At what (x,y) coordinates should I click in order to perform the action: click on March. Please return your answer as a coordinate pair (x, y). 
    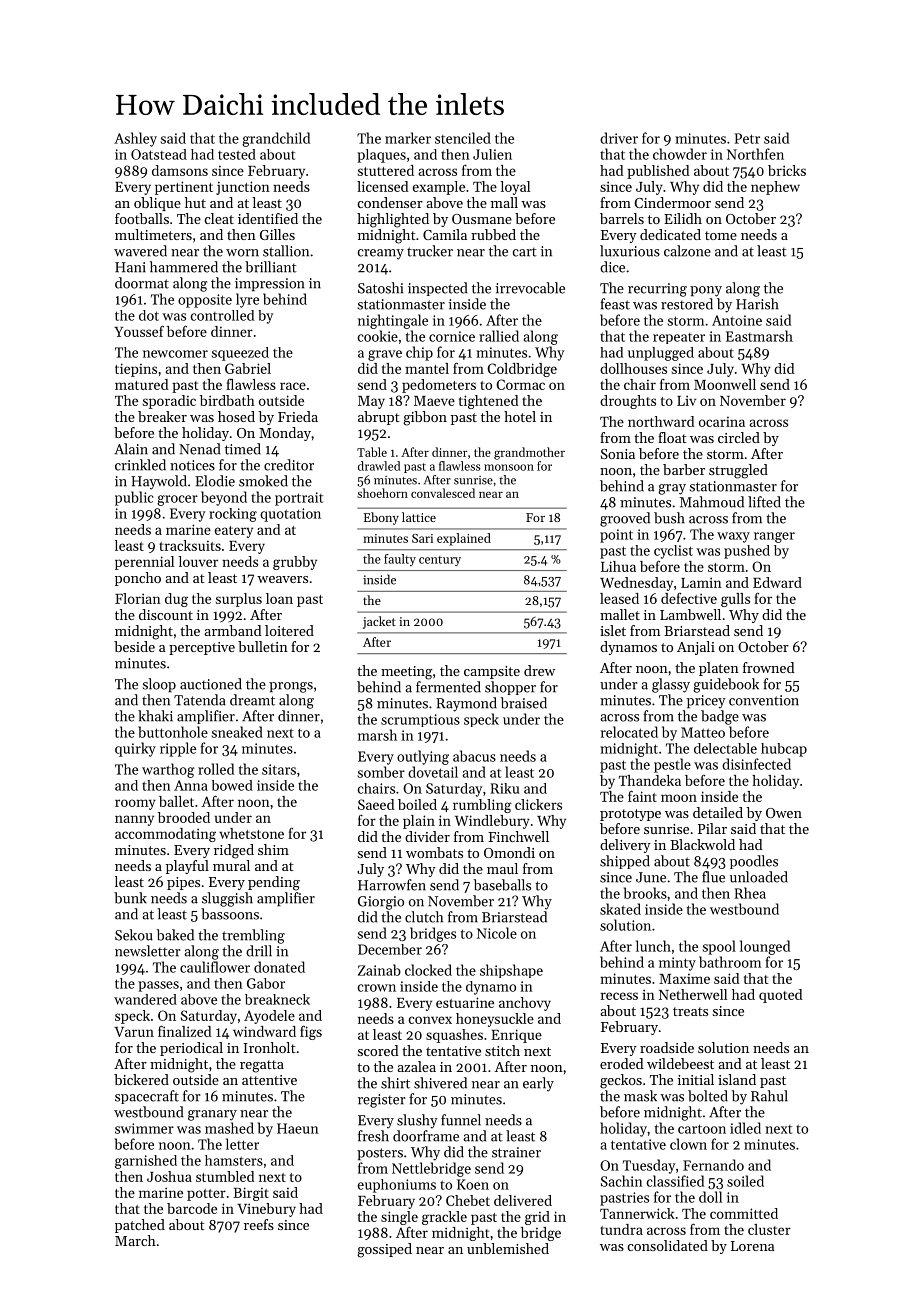
    Looking at the image, I should click on (135, 1240).
